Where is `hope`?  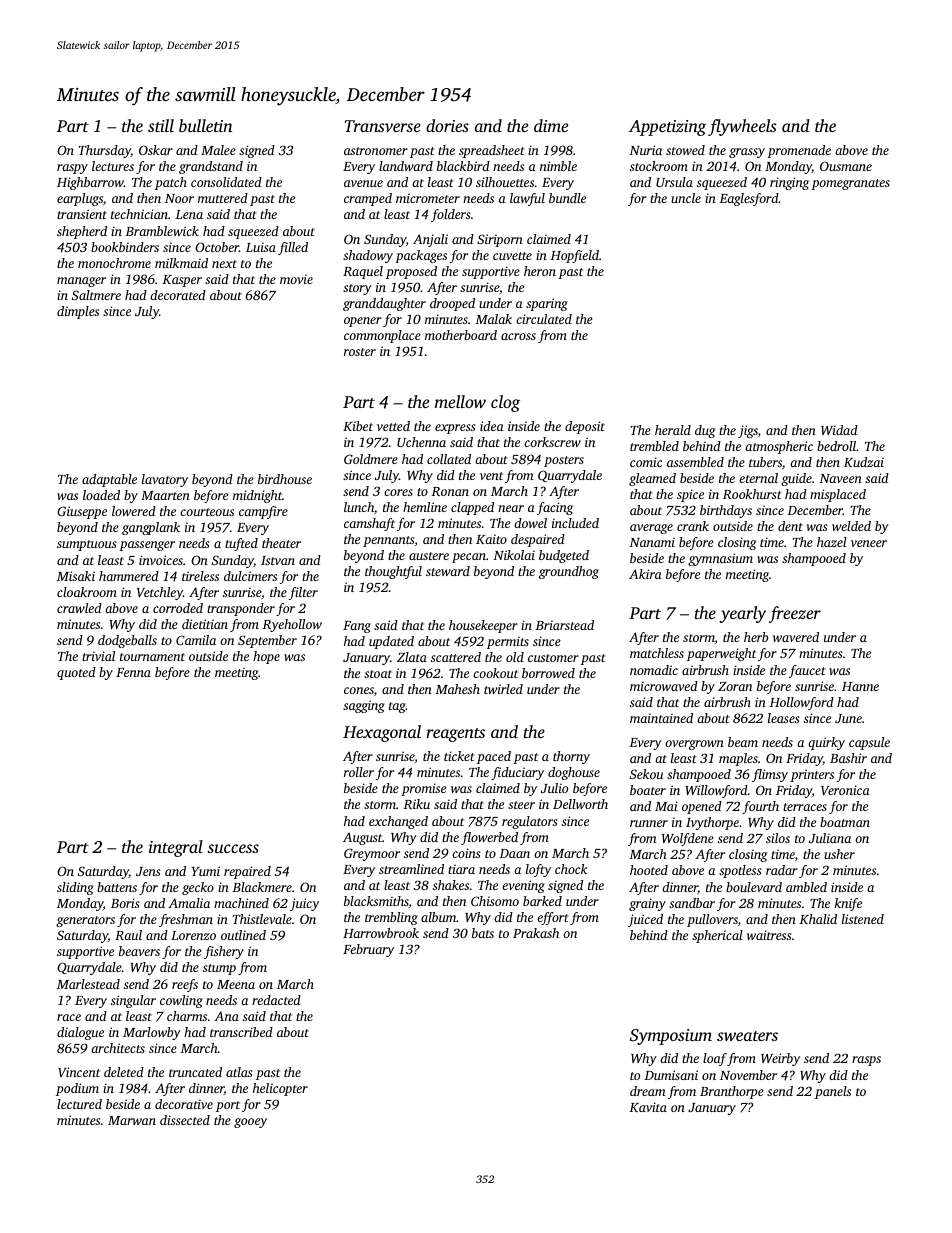
hope is located at coordinates (266, 657).
